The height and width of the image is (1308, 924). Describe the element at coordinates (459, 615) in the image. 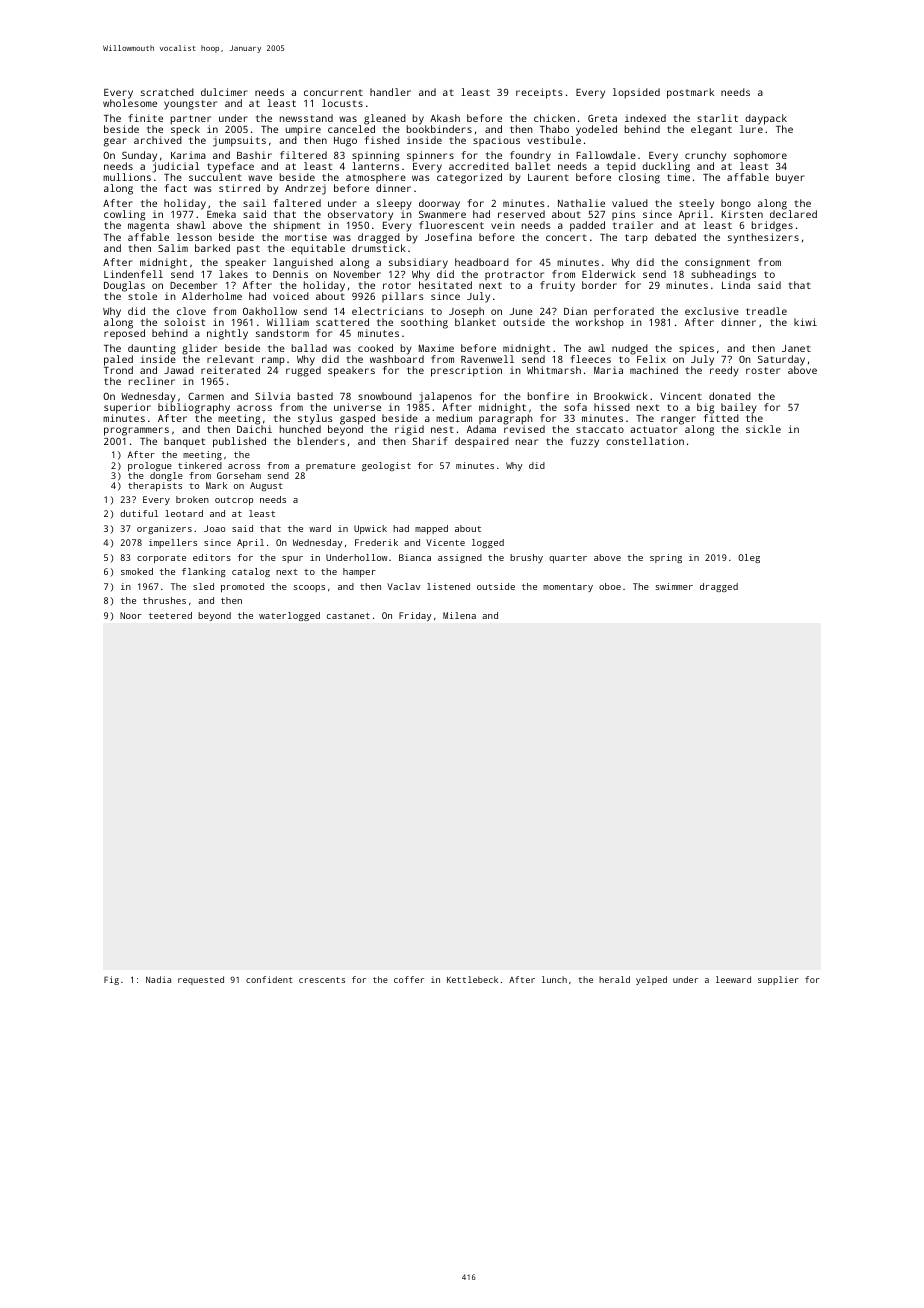

I see `Milena` at that location.
